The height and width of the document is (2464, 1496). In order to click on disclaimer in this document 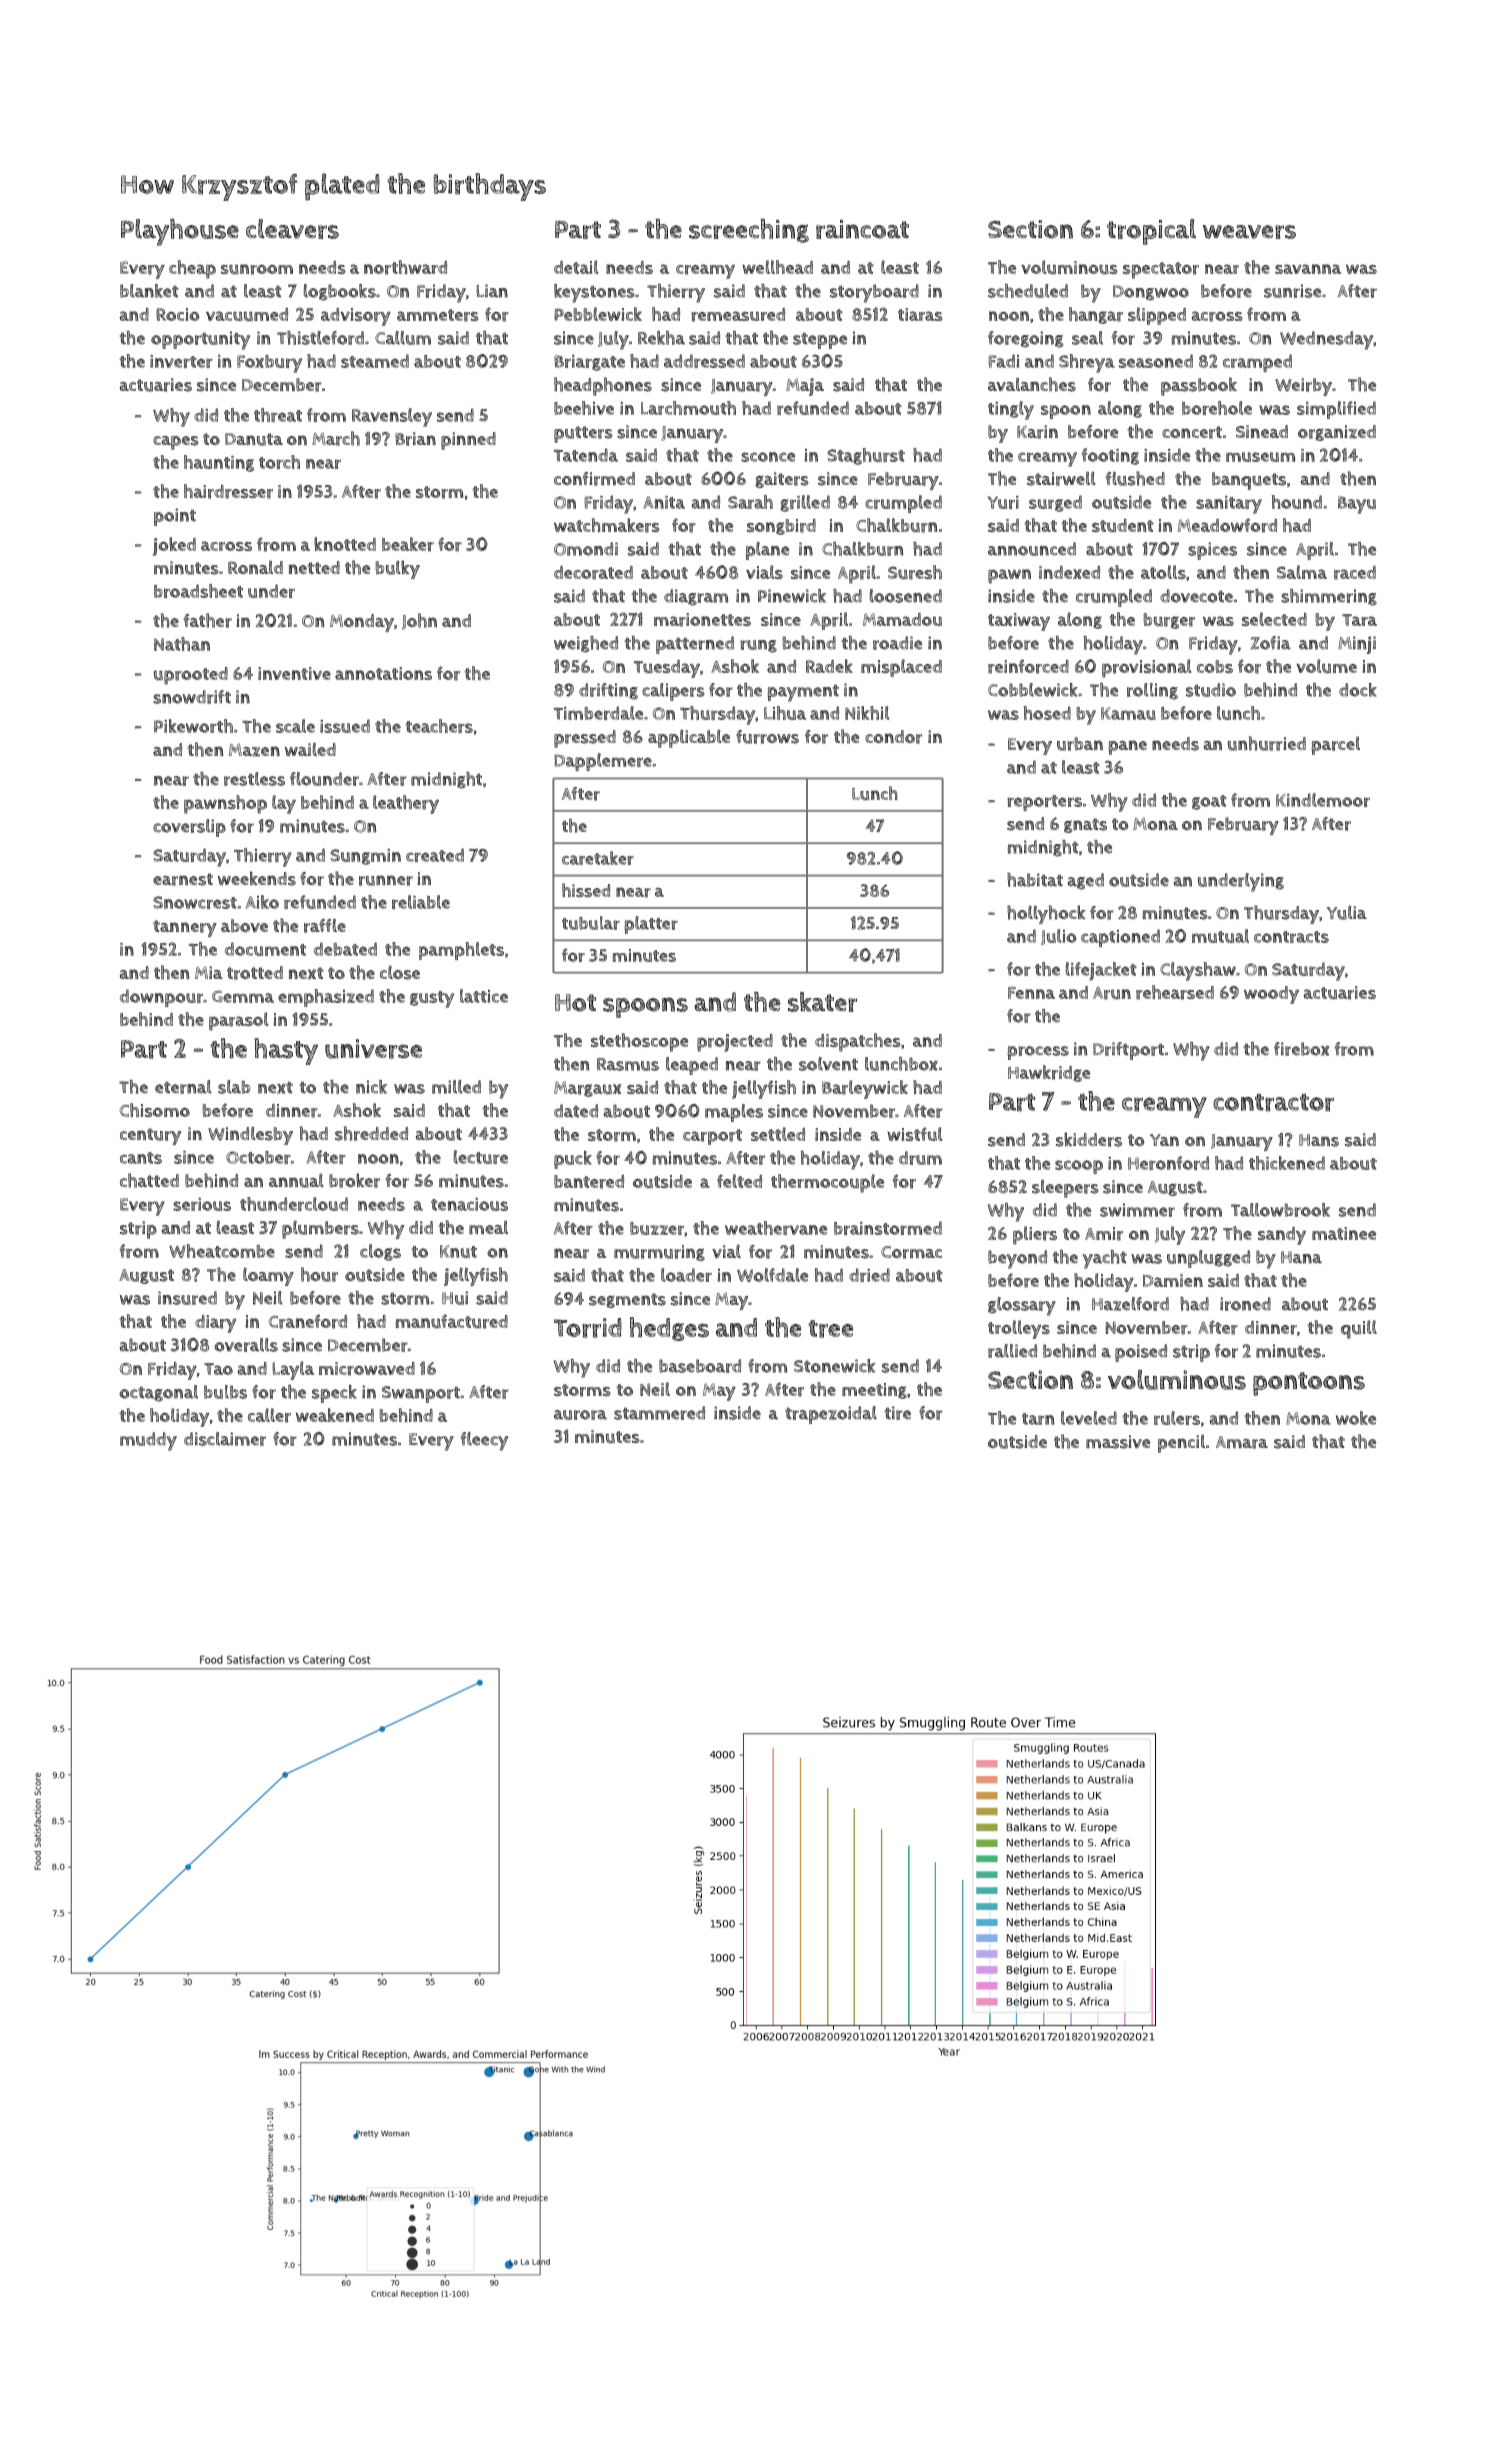, I will do `click(225, 1439)`.
